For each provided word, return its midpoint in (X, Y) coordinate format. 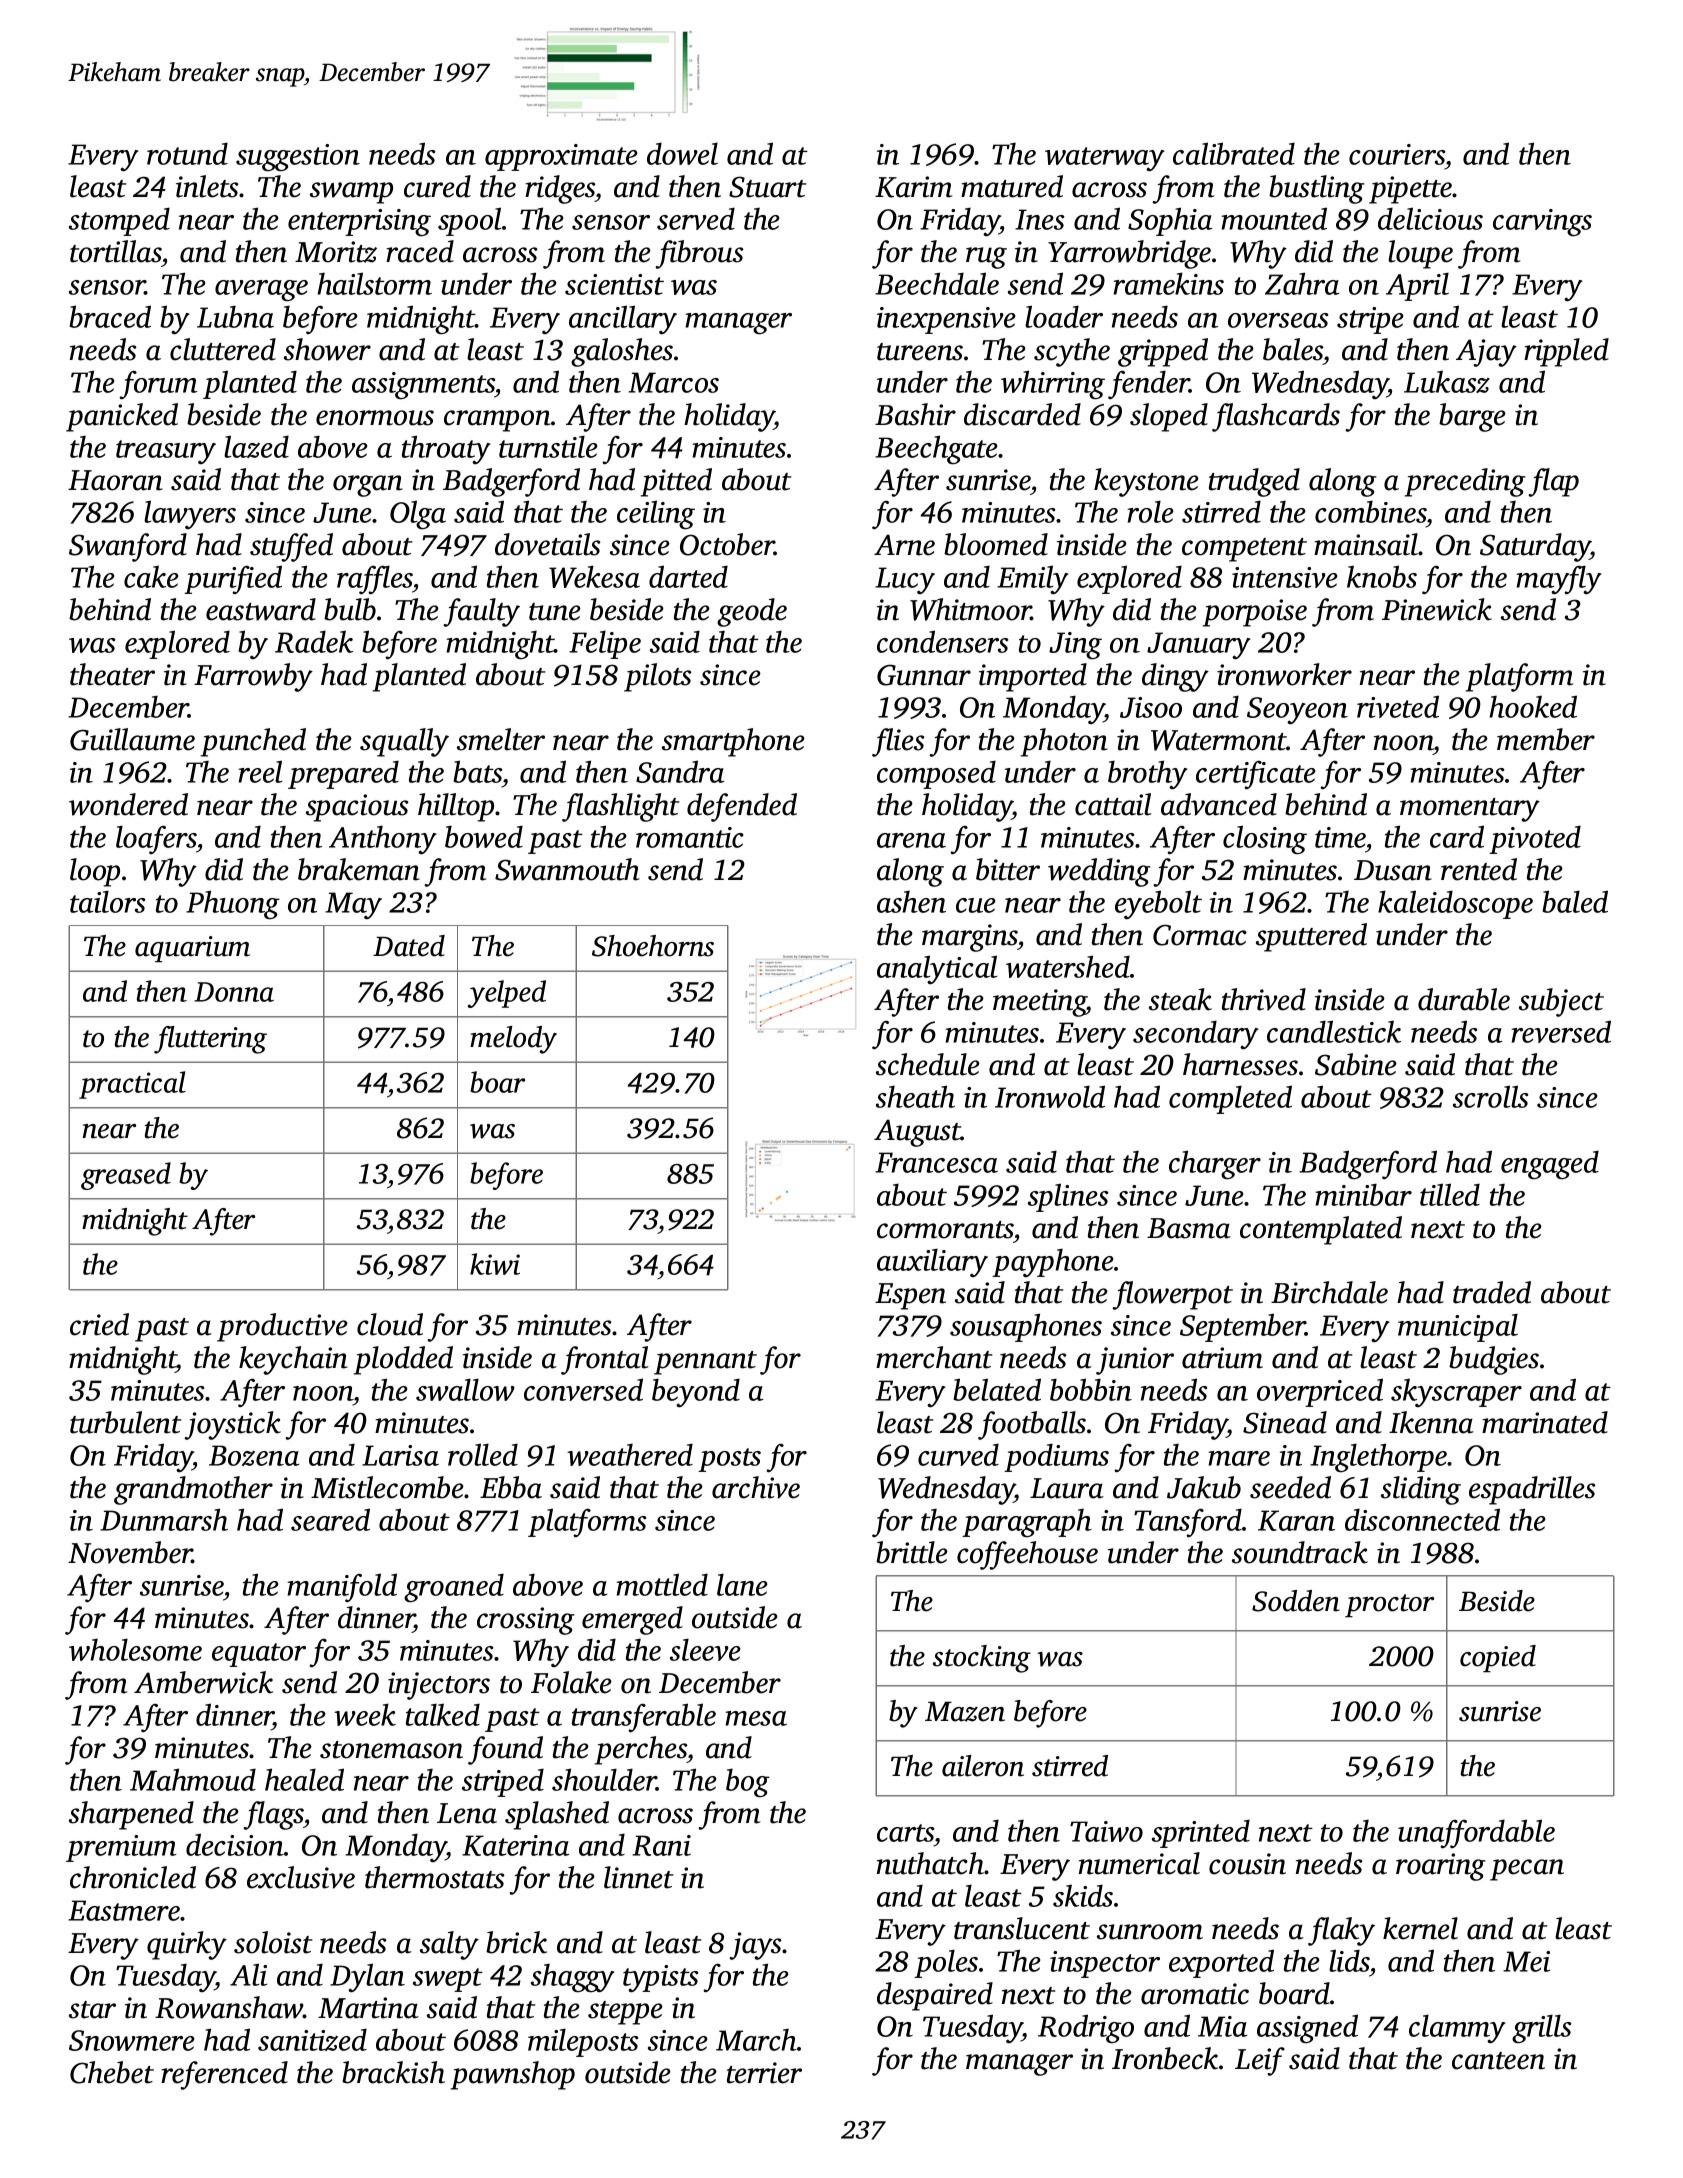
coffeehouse (1027, 1555)
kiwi (495, 1264)
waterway (1105, 159)
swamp (351, 193)
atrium (1222, 1358)
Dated (409, 946)
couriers (1397, 154)
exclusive (301, 1877)
